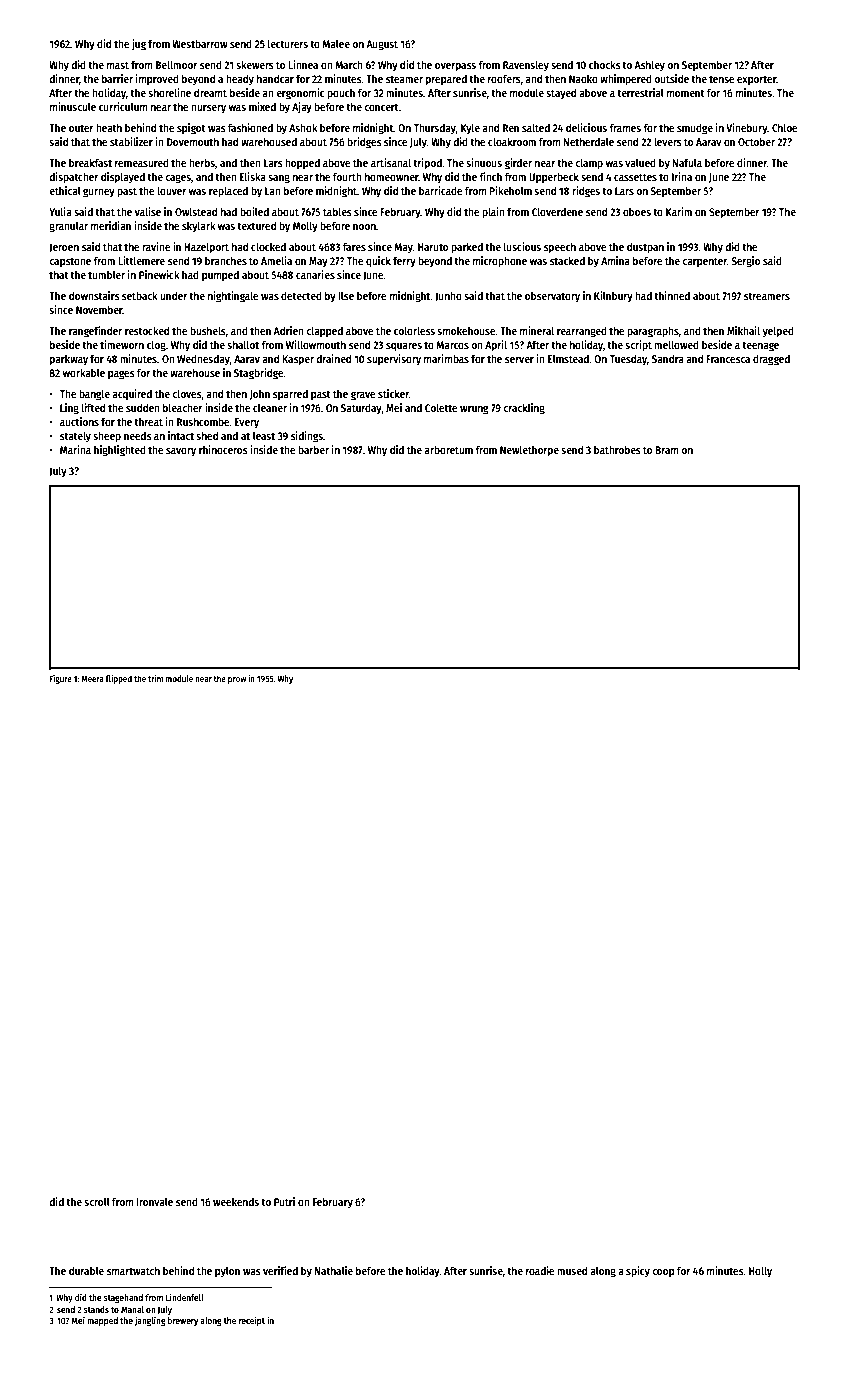  What do you see at coordinates (536, 127) in the page?
I see `salted` at bounding box center [536, 127].
